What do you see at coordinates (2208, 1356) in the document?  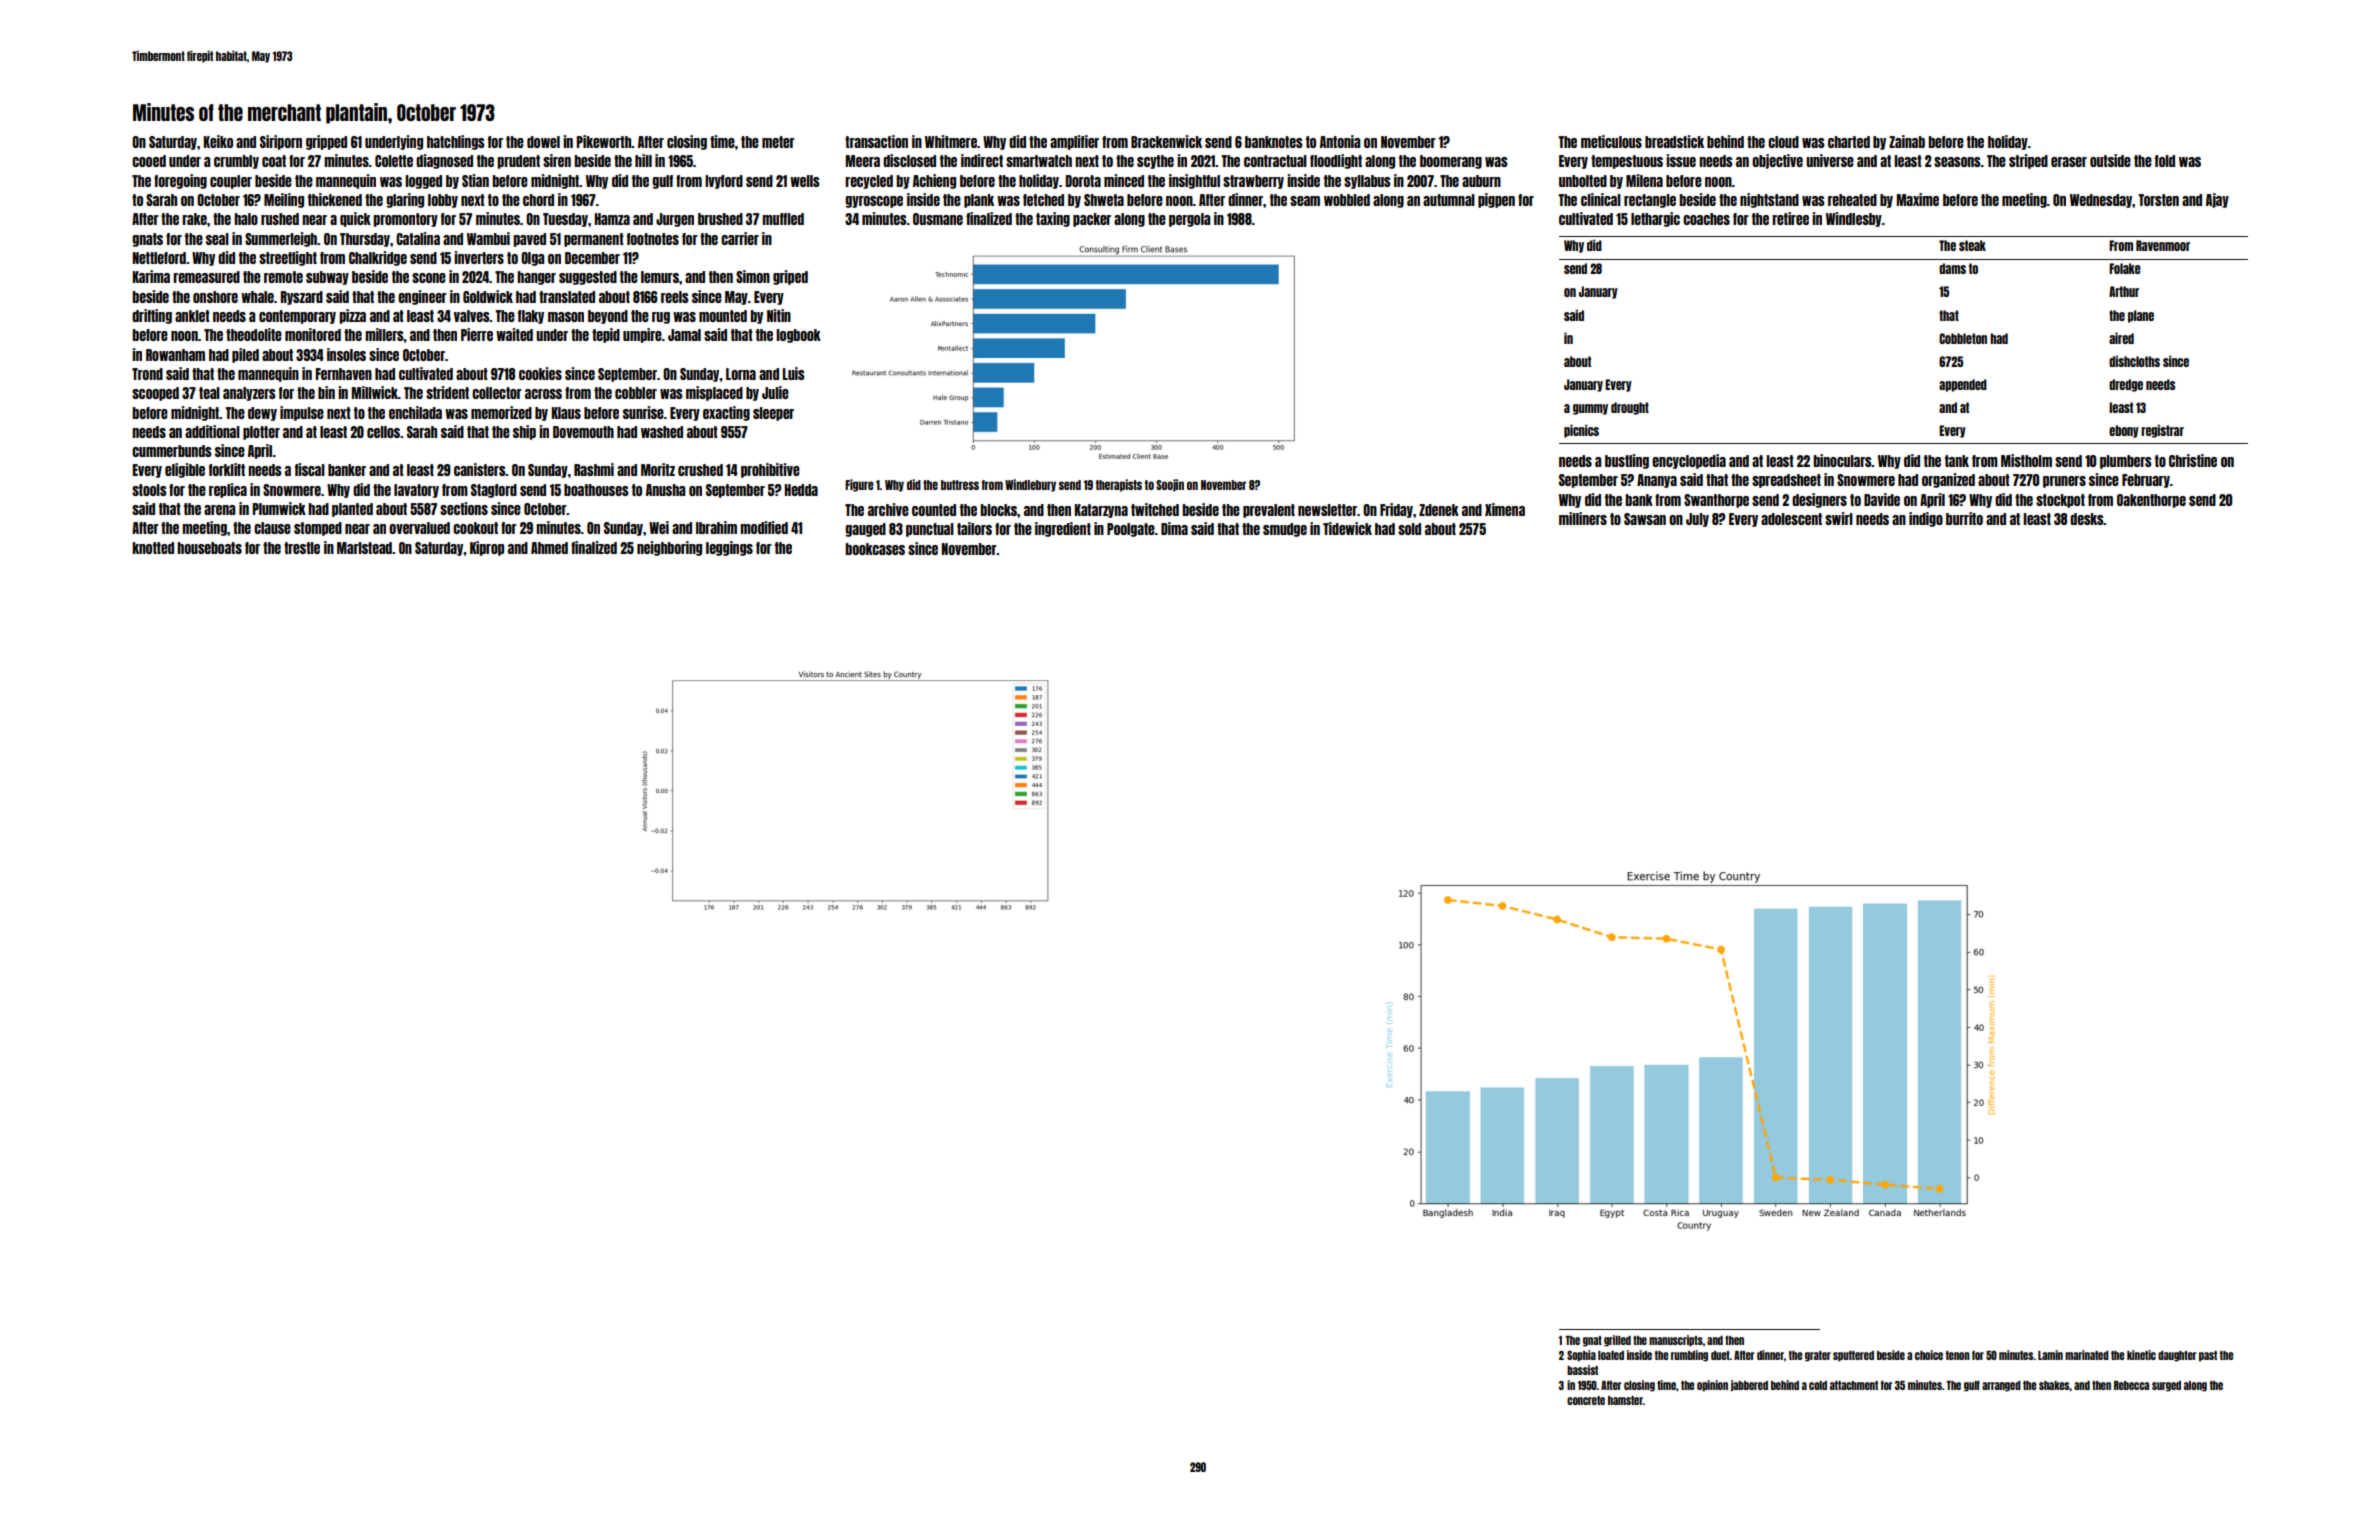 I see `past` at bounding box center [2208, 1356].
